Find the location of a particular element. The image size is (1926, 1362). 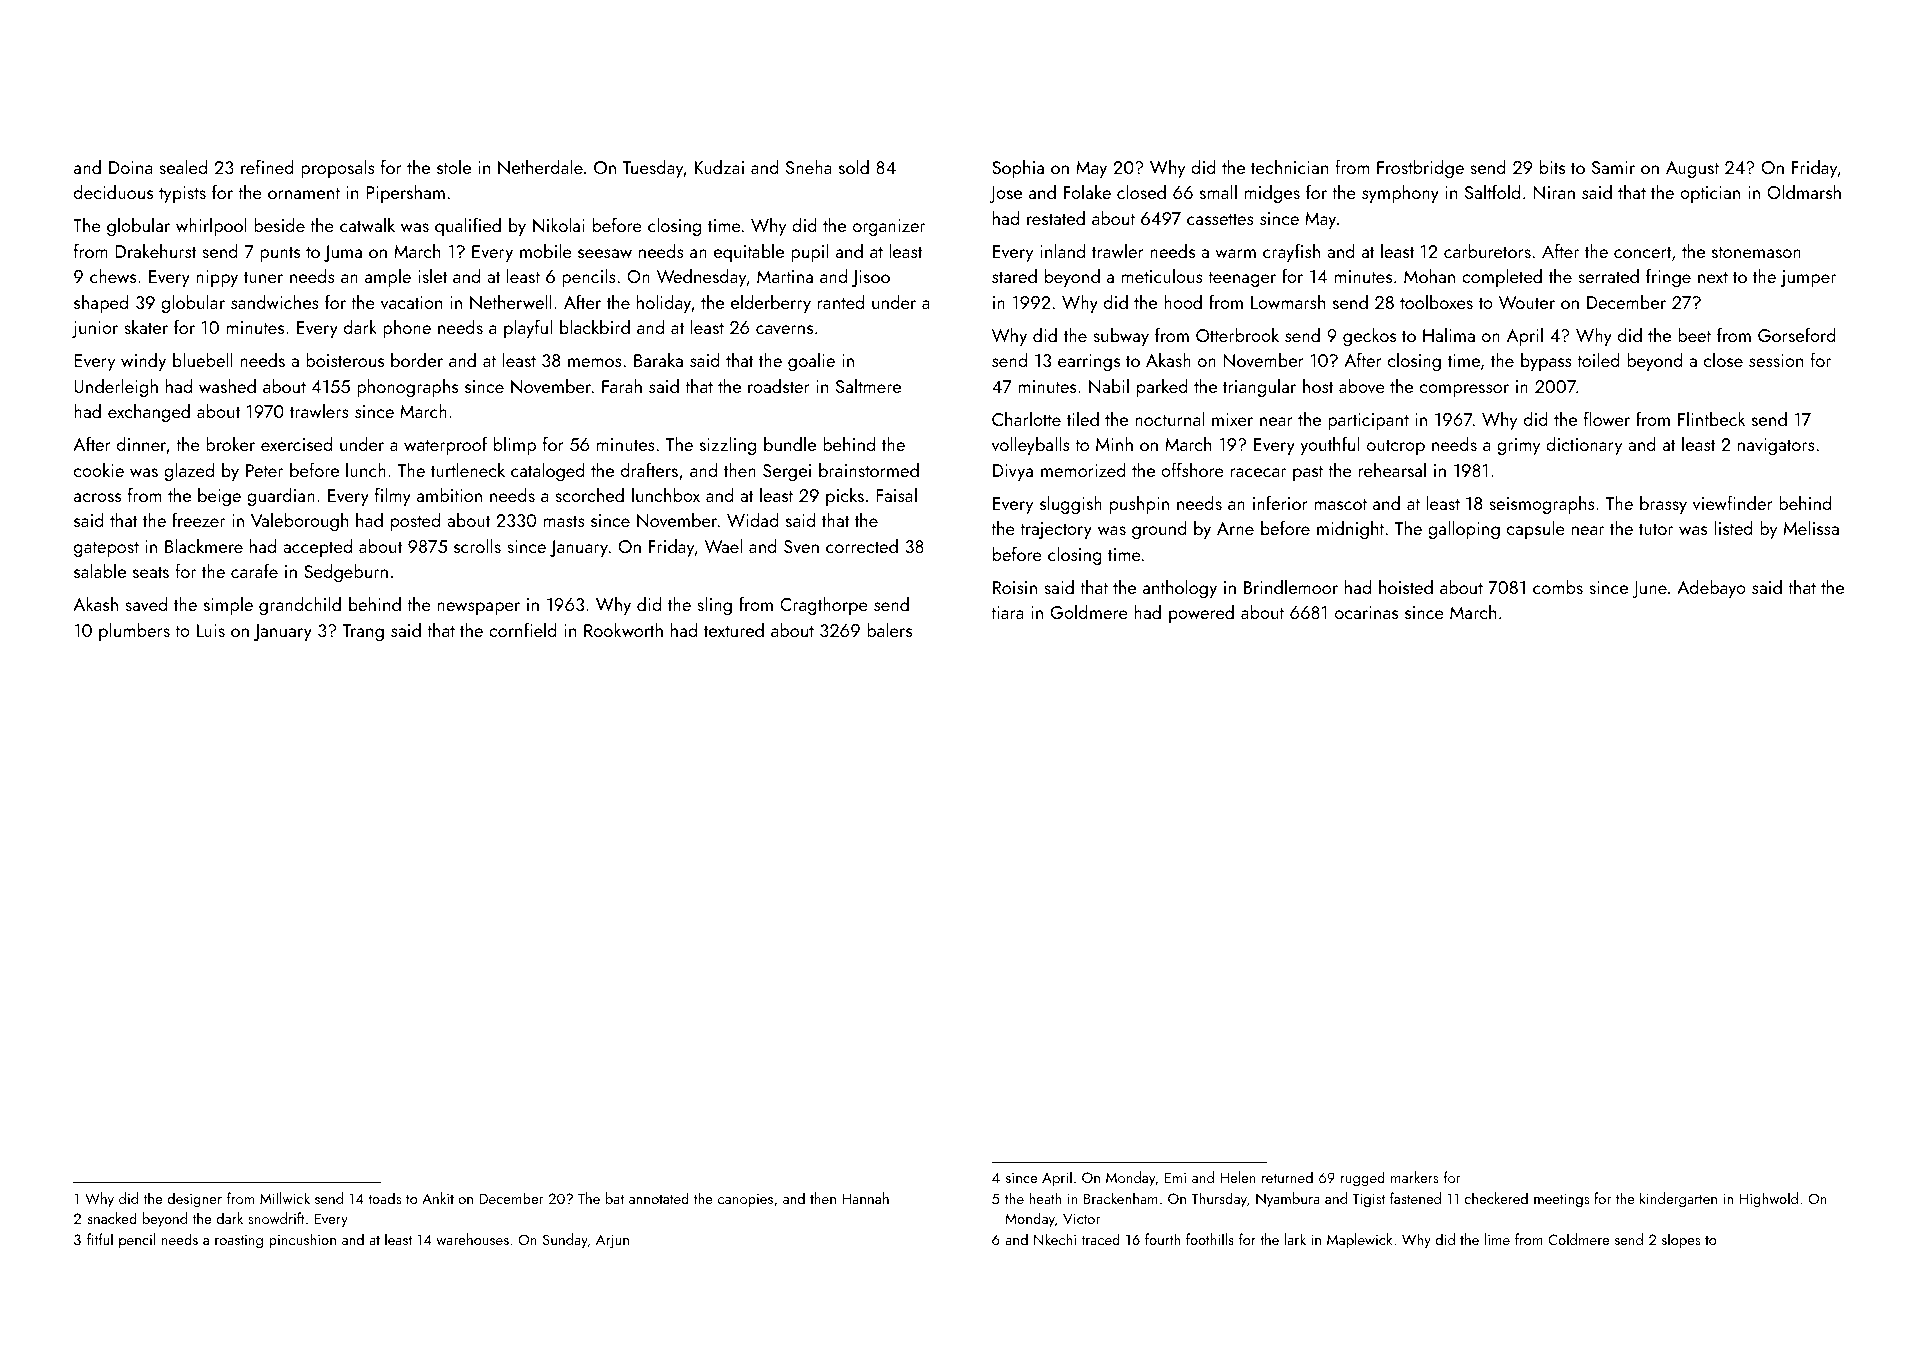

Arjun is located at coordinates (612, 1241).
